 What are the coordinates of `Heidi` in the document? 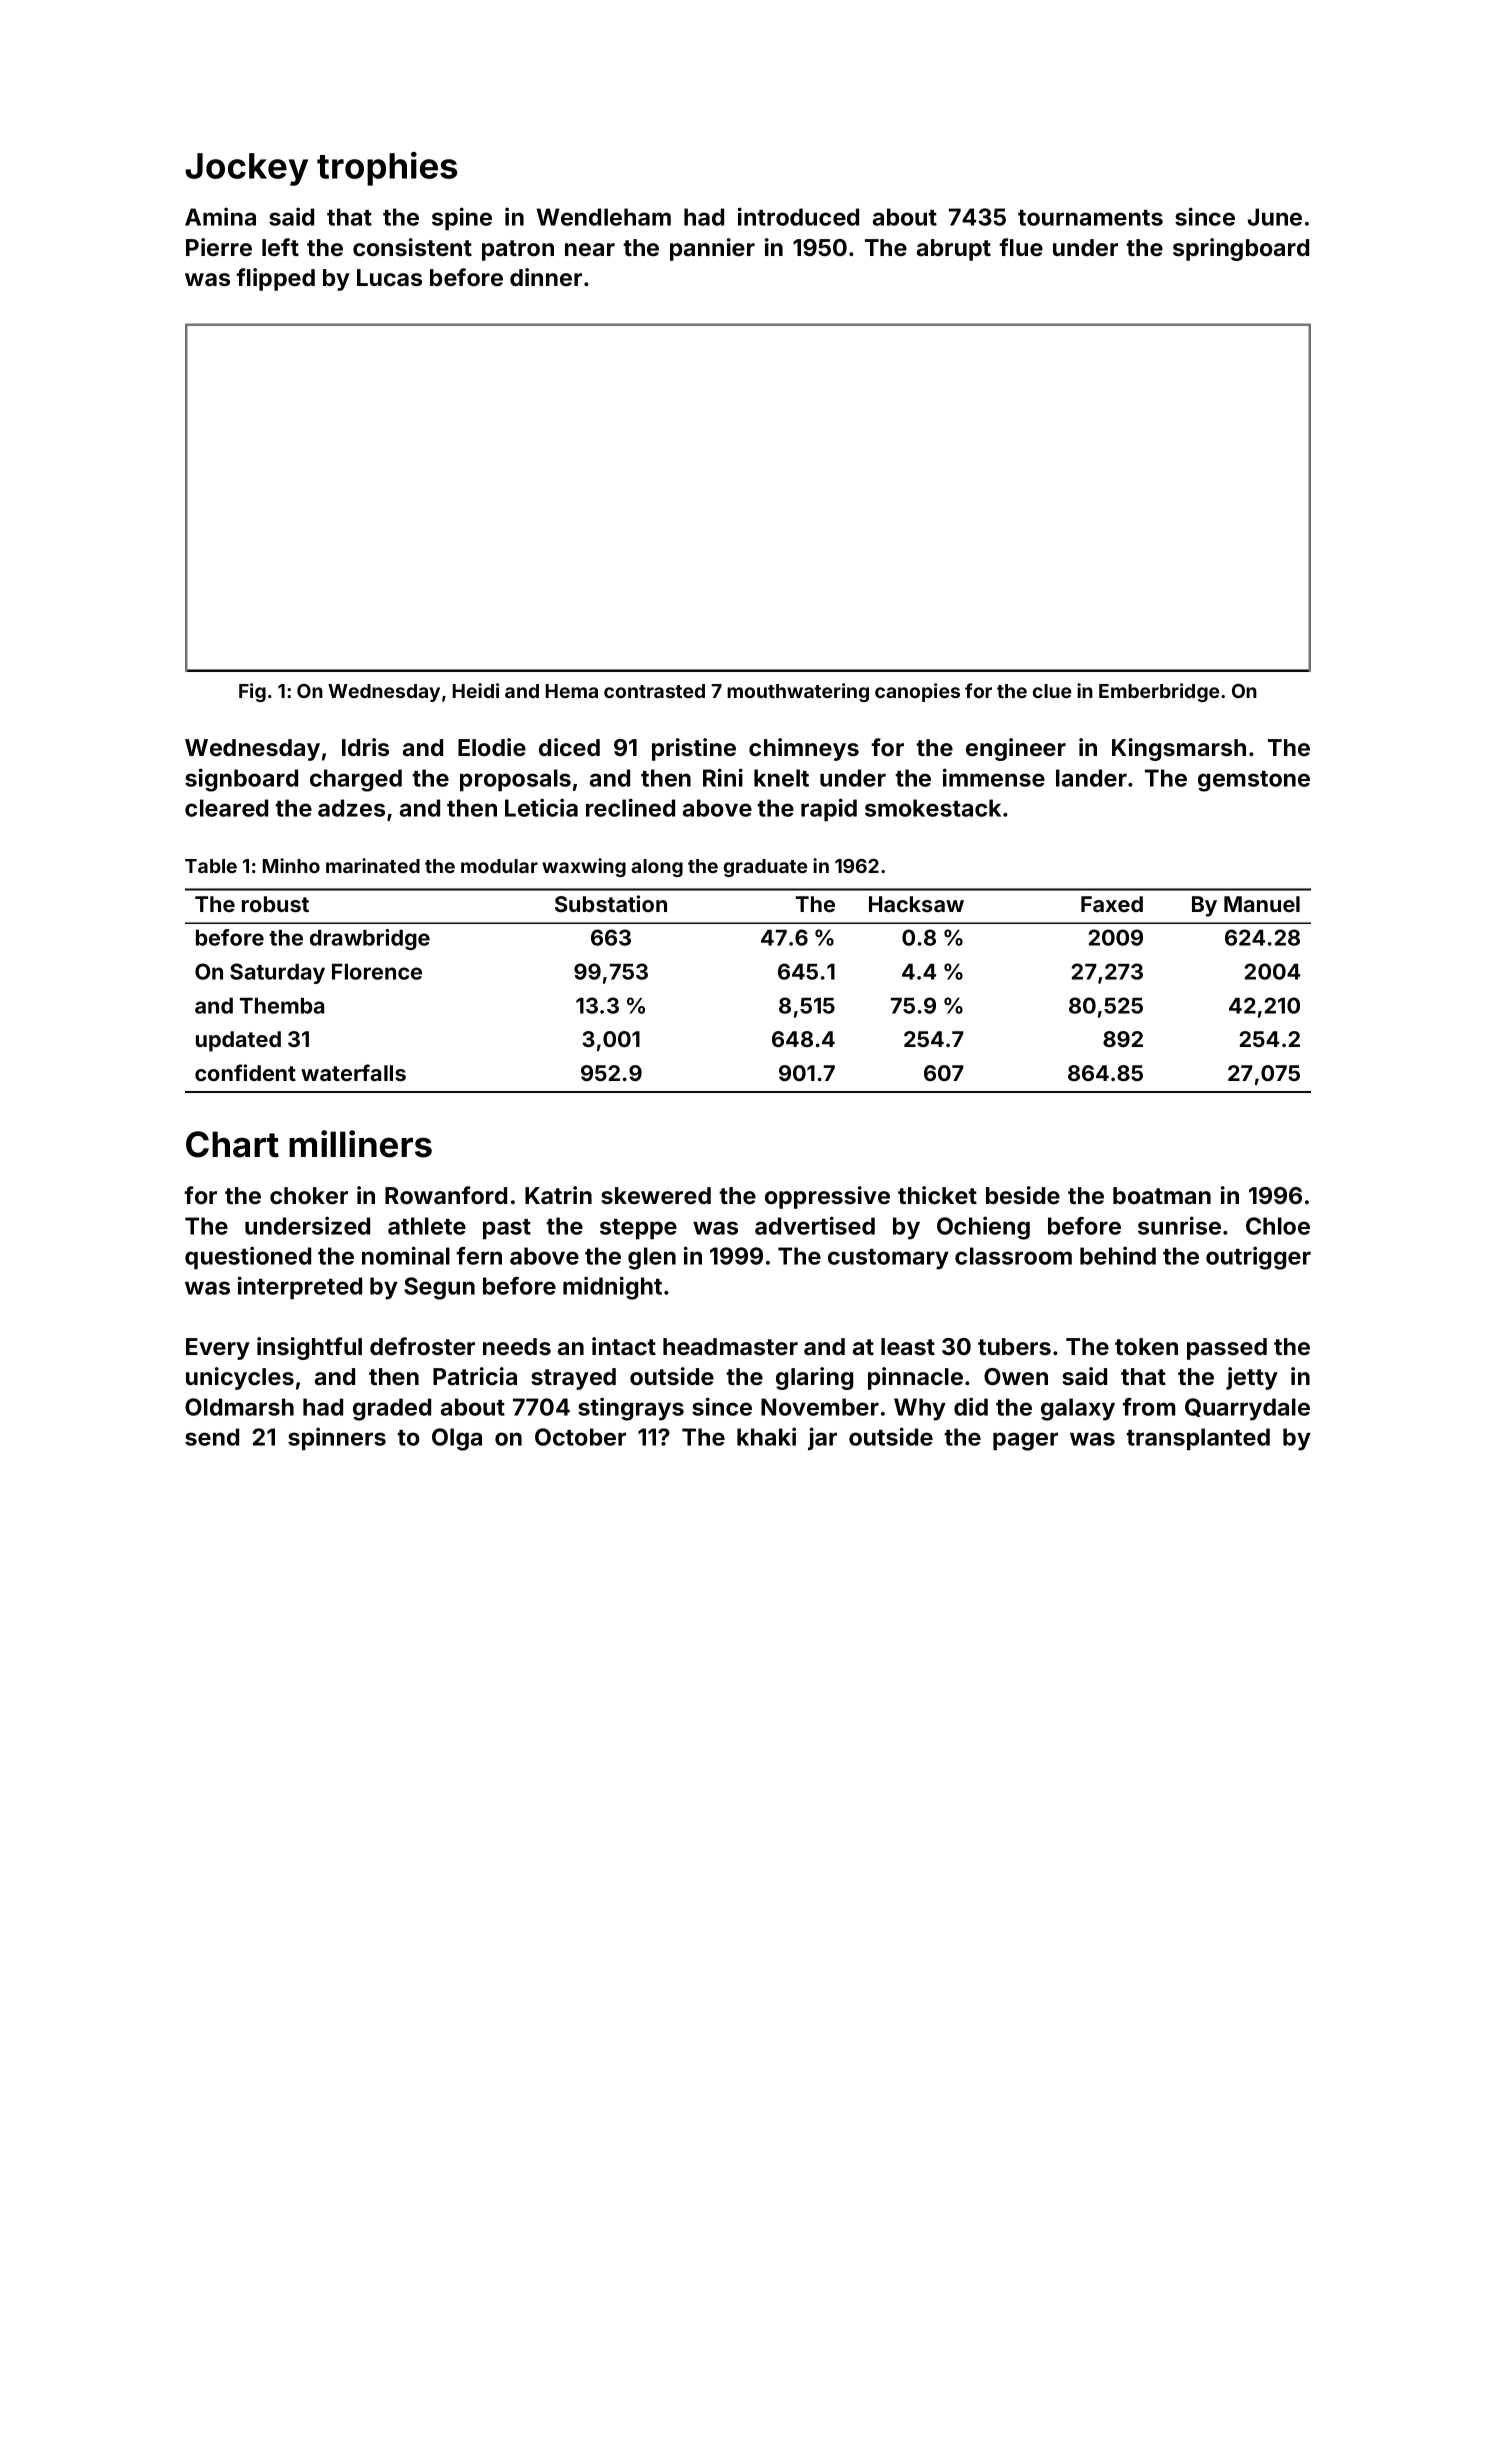 It's located at (476, 690).
